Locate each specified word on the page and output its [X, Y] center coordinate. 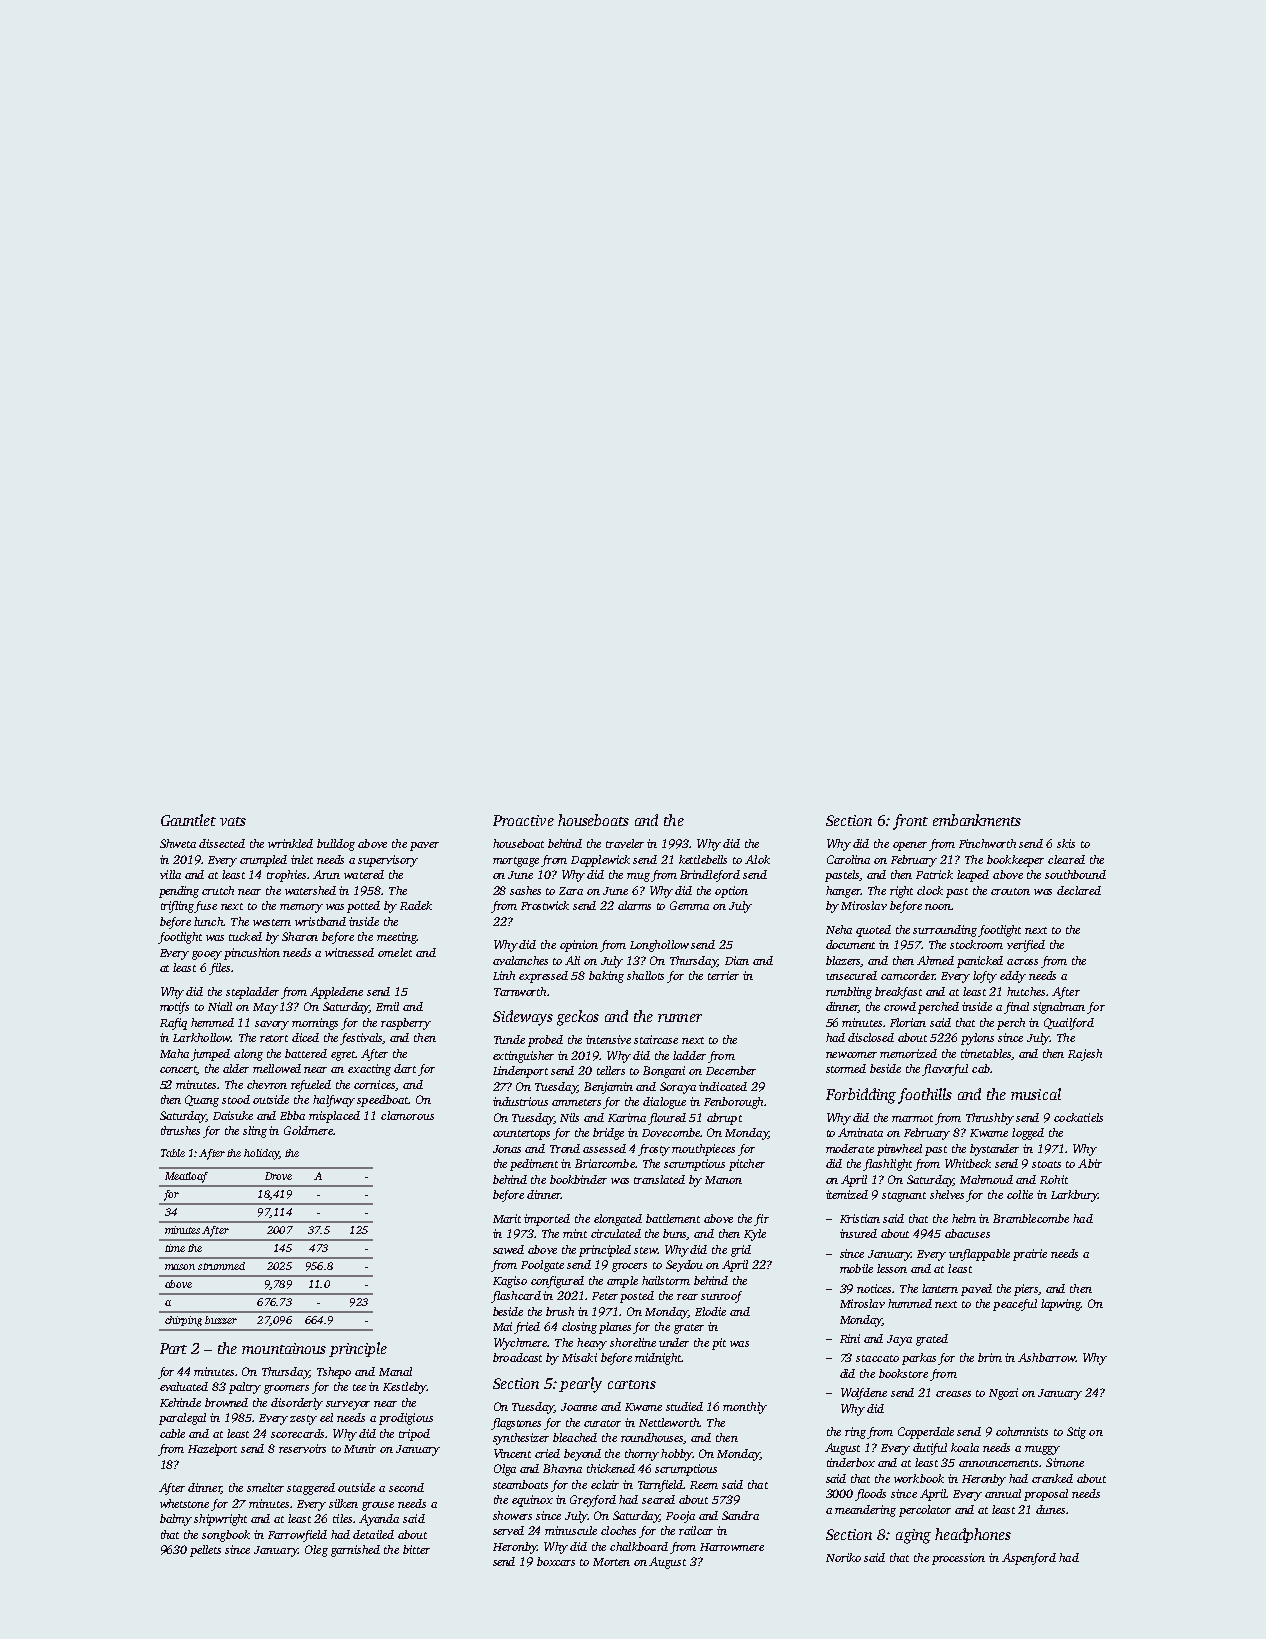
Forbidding [861, 1096]
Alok [757, 859]
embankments [977, 820]
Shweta [178, 843]
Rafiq [173, 1024]
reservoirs [302, 1448]
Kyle [755, 1235]
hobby [676, 1455]
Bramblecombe [1031, 1218]
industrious [520, 1101]
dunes [1050, 1509]
